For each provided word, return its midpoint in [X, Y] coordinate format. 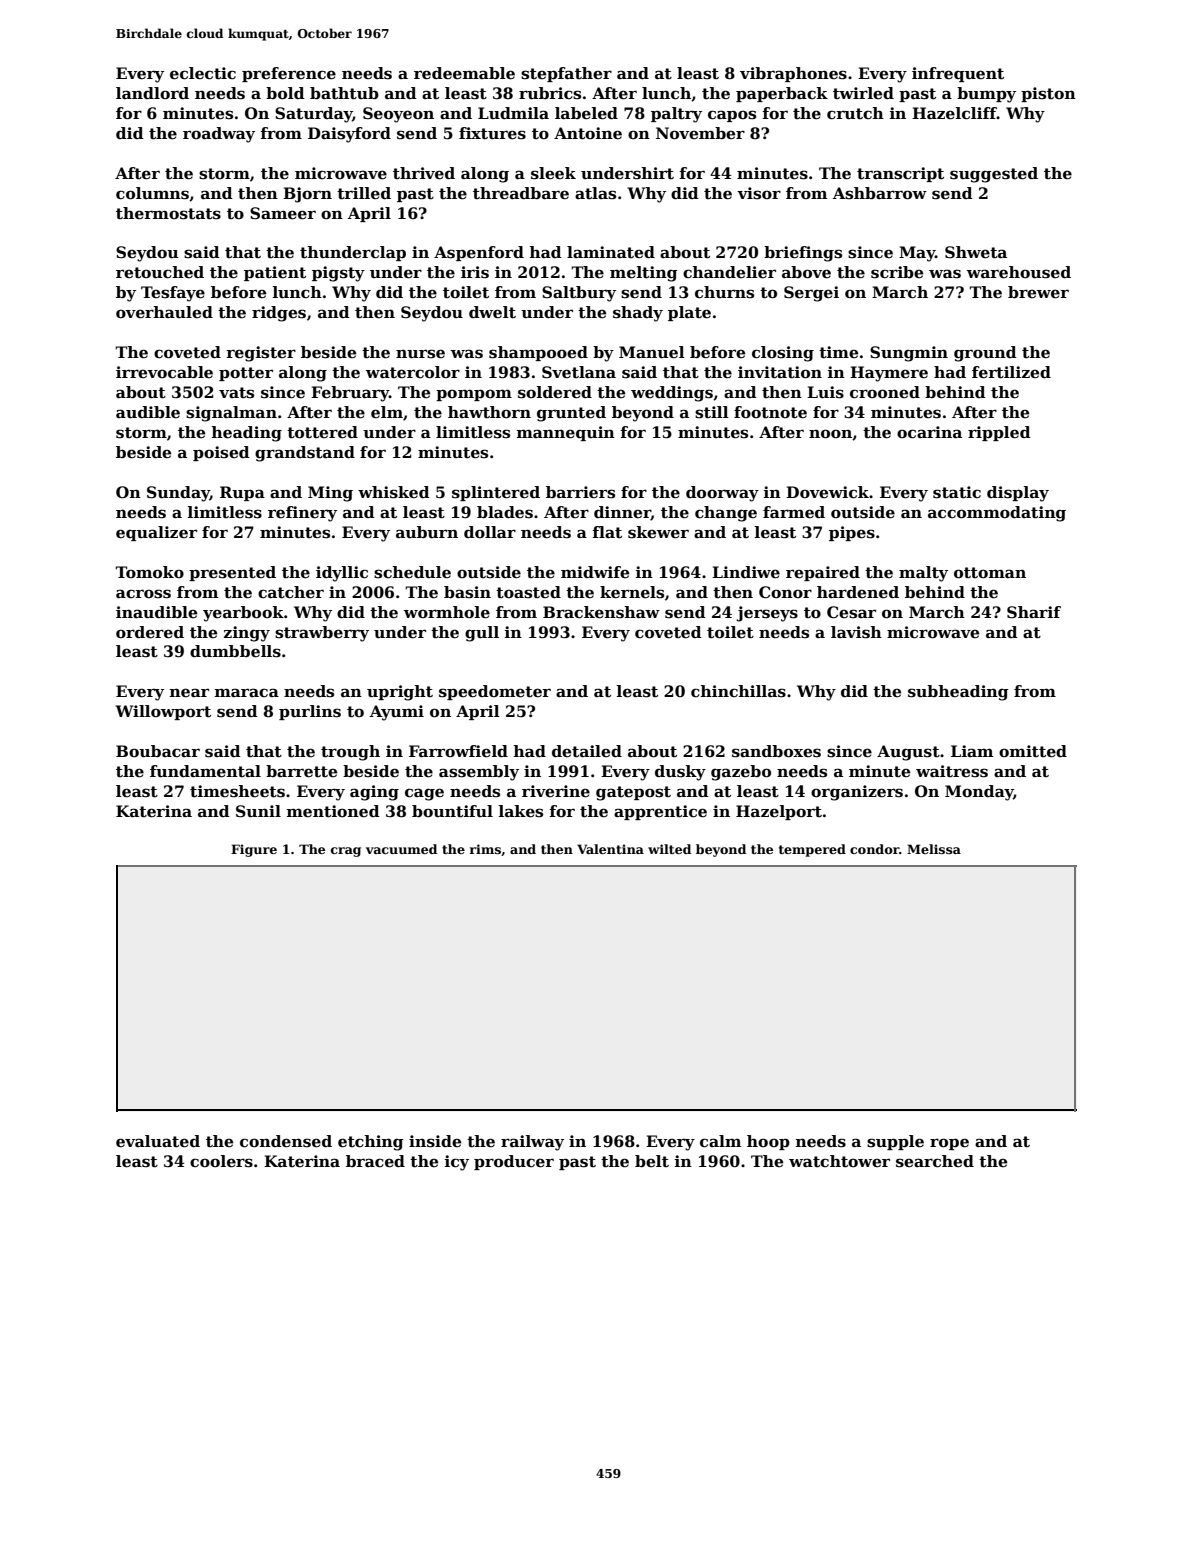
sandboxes [776, 751]
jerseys [767, 614]
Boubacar [158, 751]
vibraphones [793, 74]
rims [485, 849]
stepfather [566, 74]
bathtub [344, 93]
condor [874, 849]
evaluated [158, 1141]
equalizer [156, 533]
